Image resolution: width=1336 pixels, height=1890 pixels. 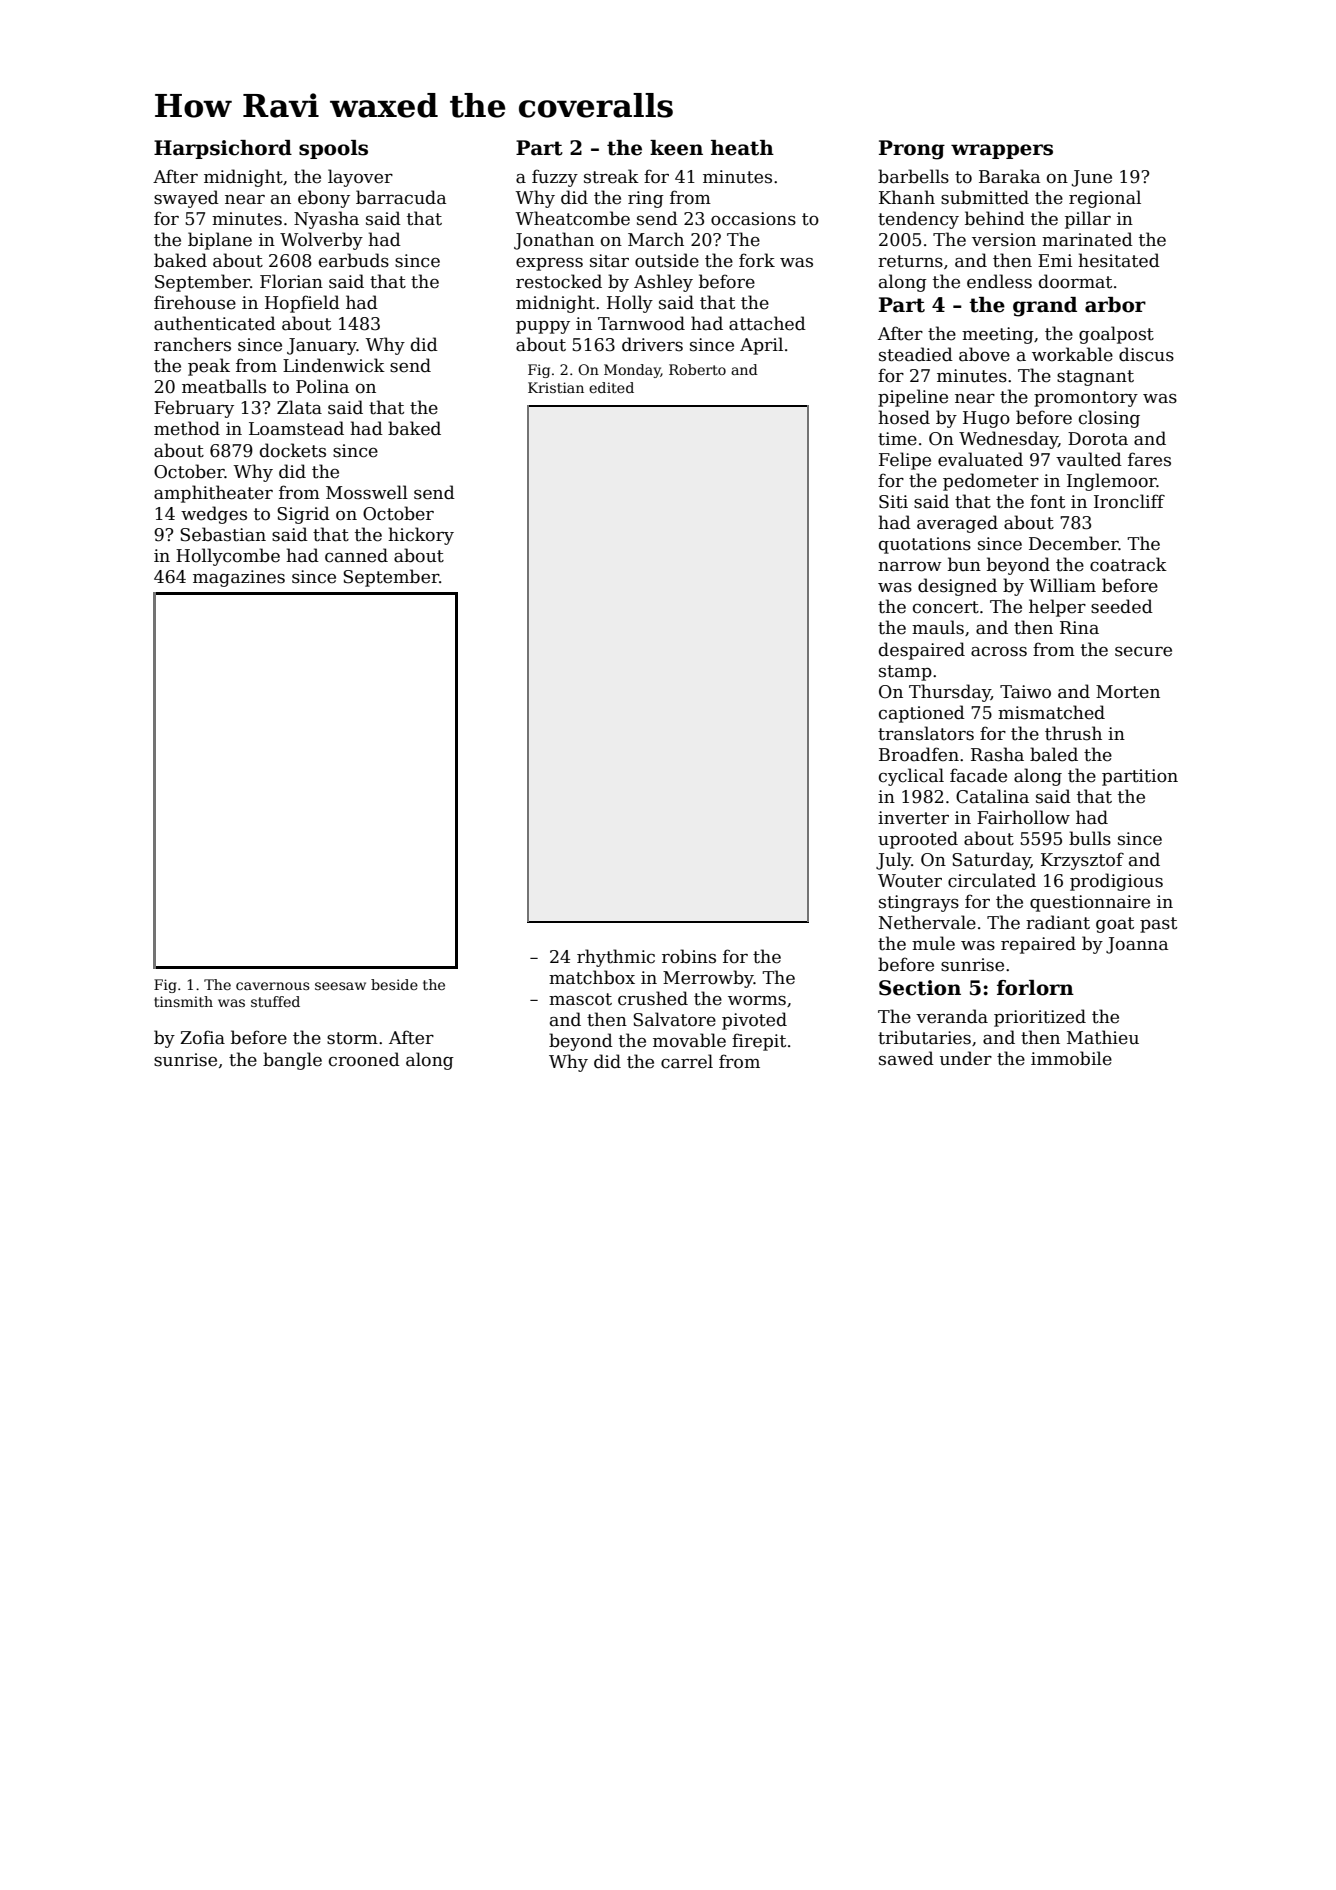 What do you see at coordinates (354, 260) in the screenshot?
I see `earbuds` at bounding box center [354, 260].
